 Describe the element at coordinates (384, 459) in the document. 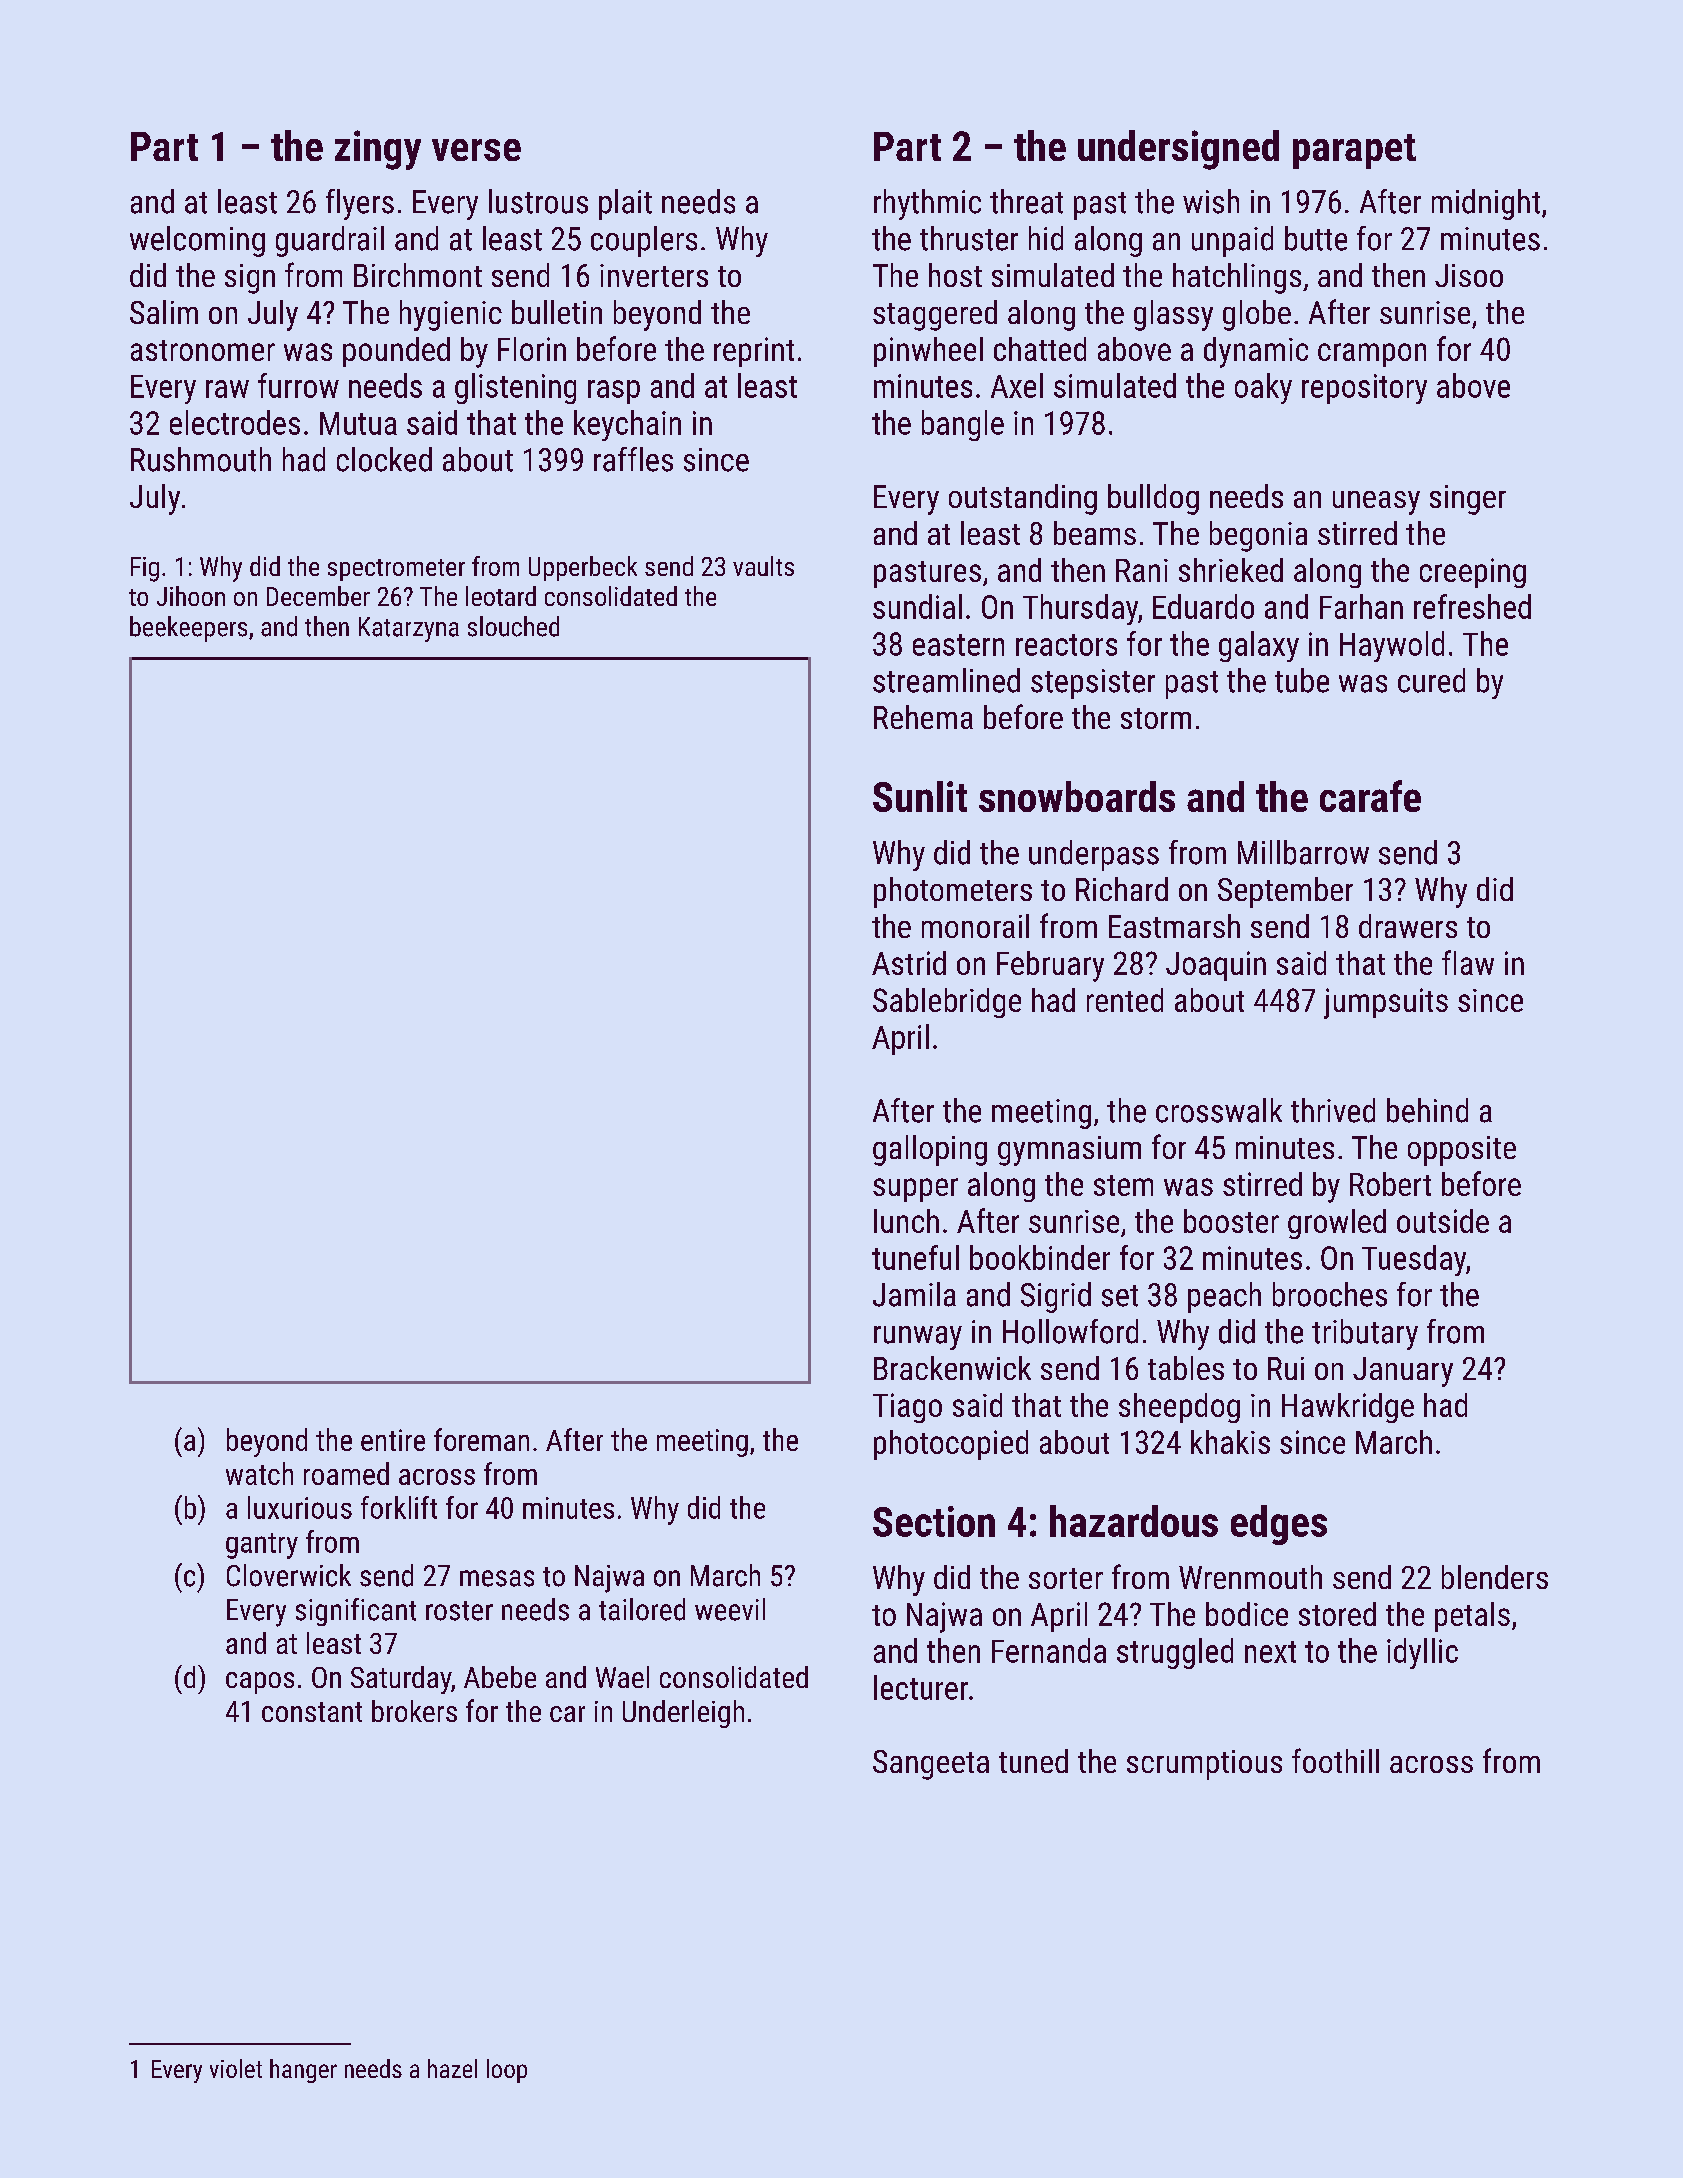

I see `clocked` at that location.
